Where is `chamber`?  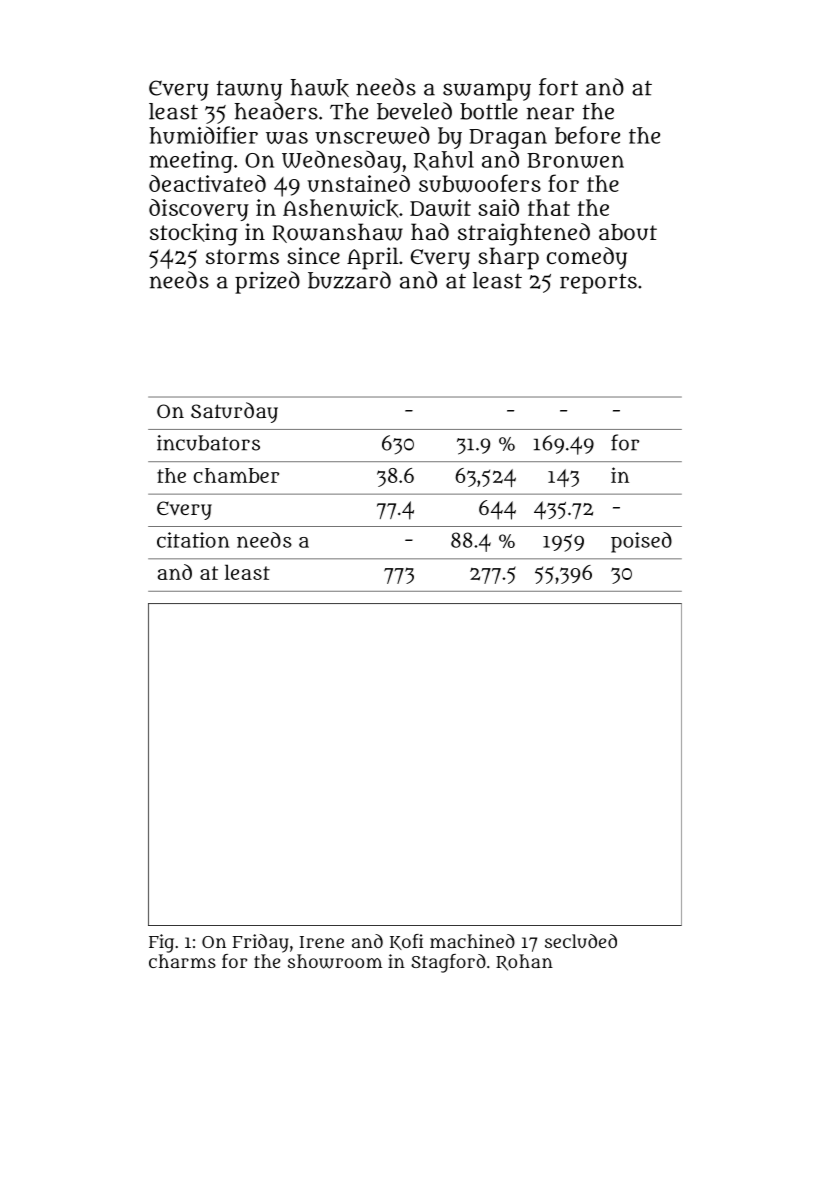 chamber is located at coordinates (236, 475).
